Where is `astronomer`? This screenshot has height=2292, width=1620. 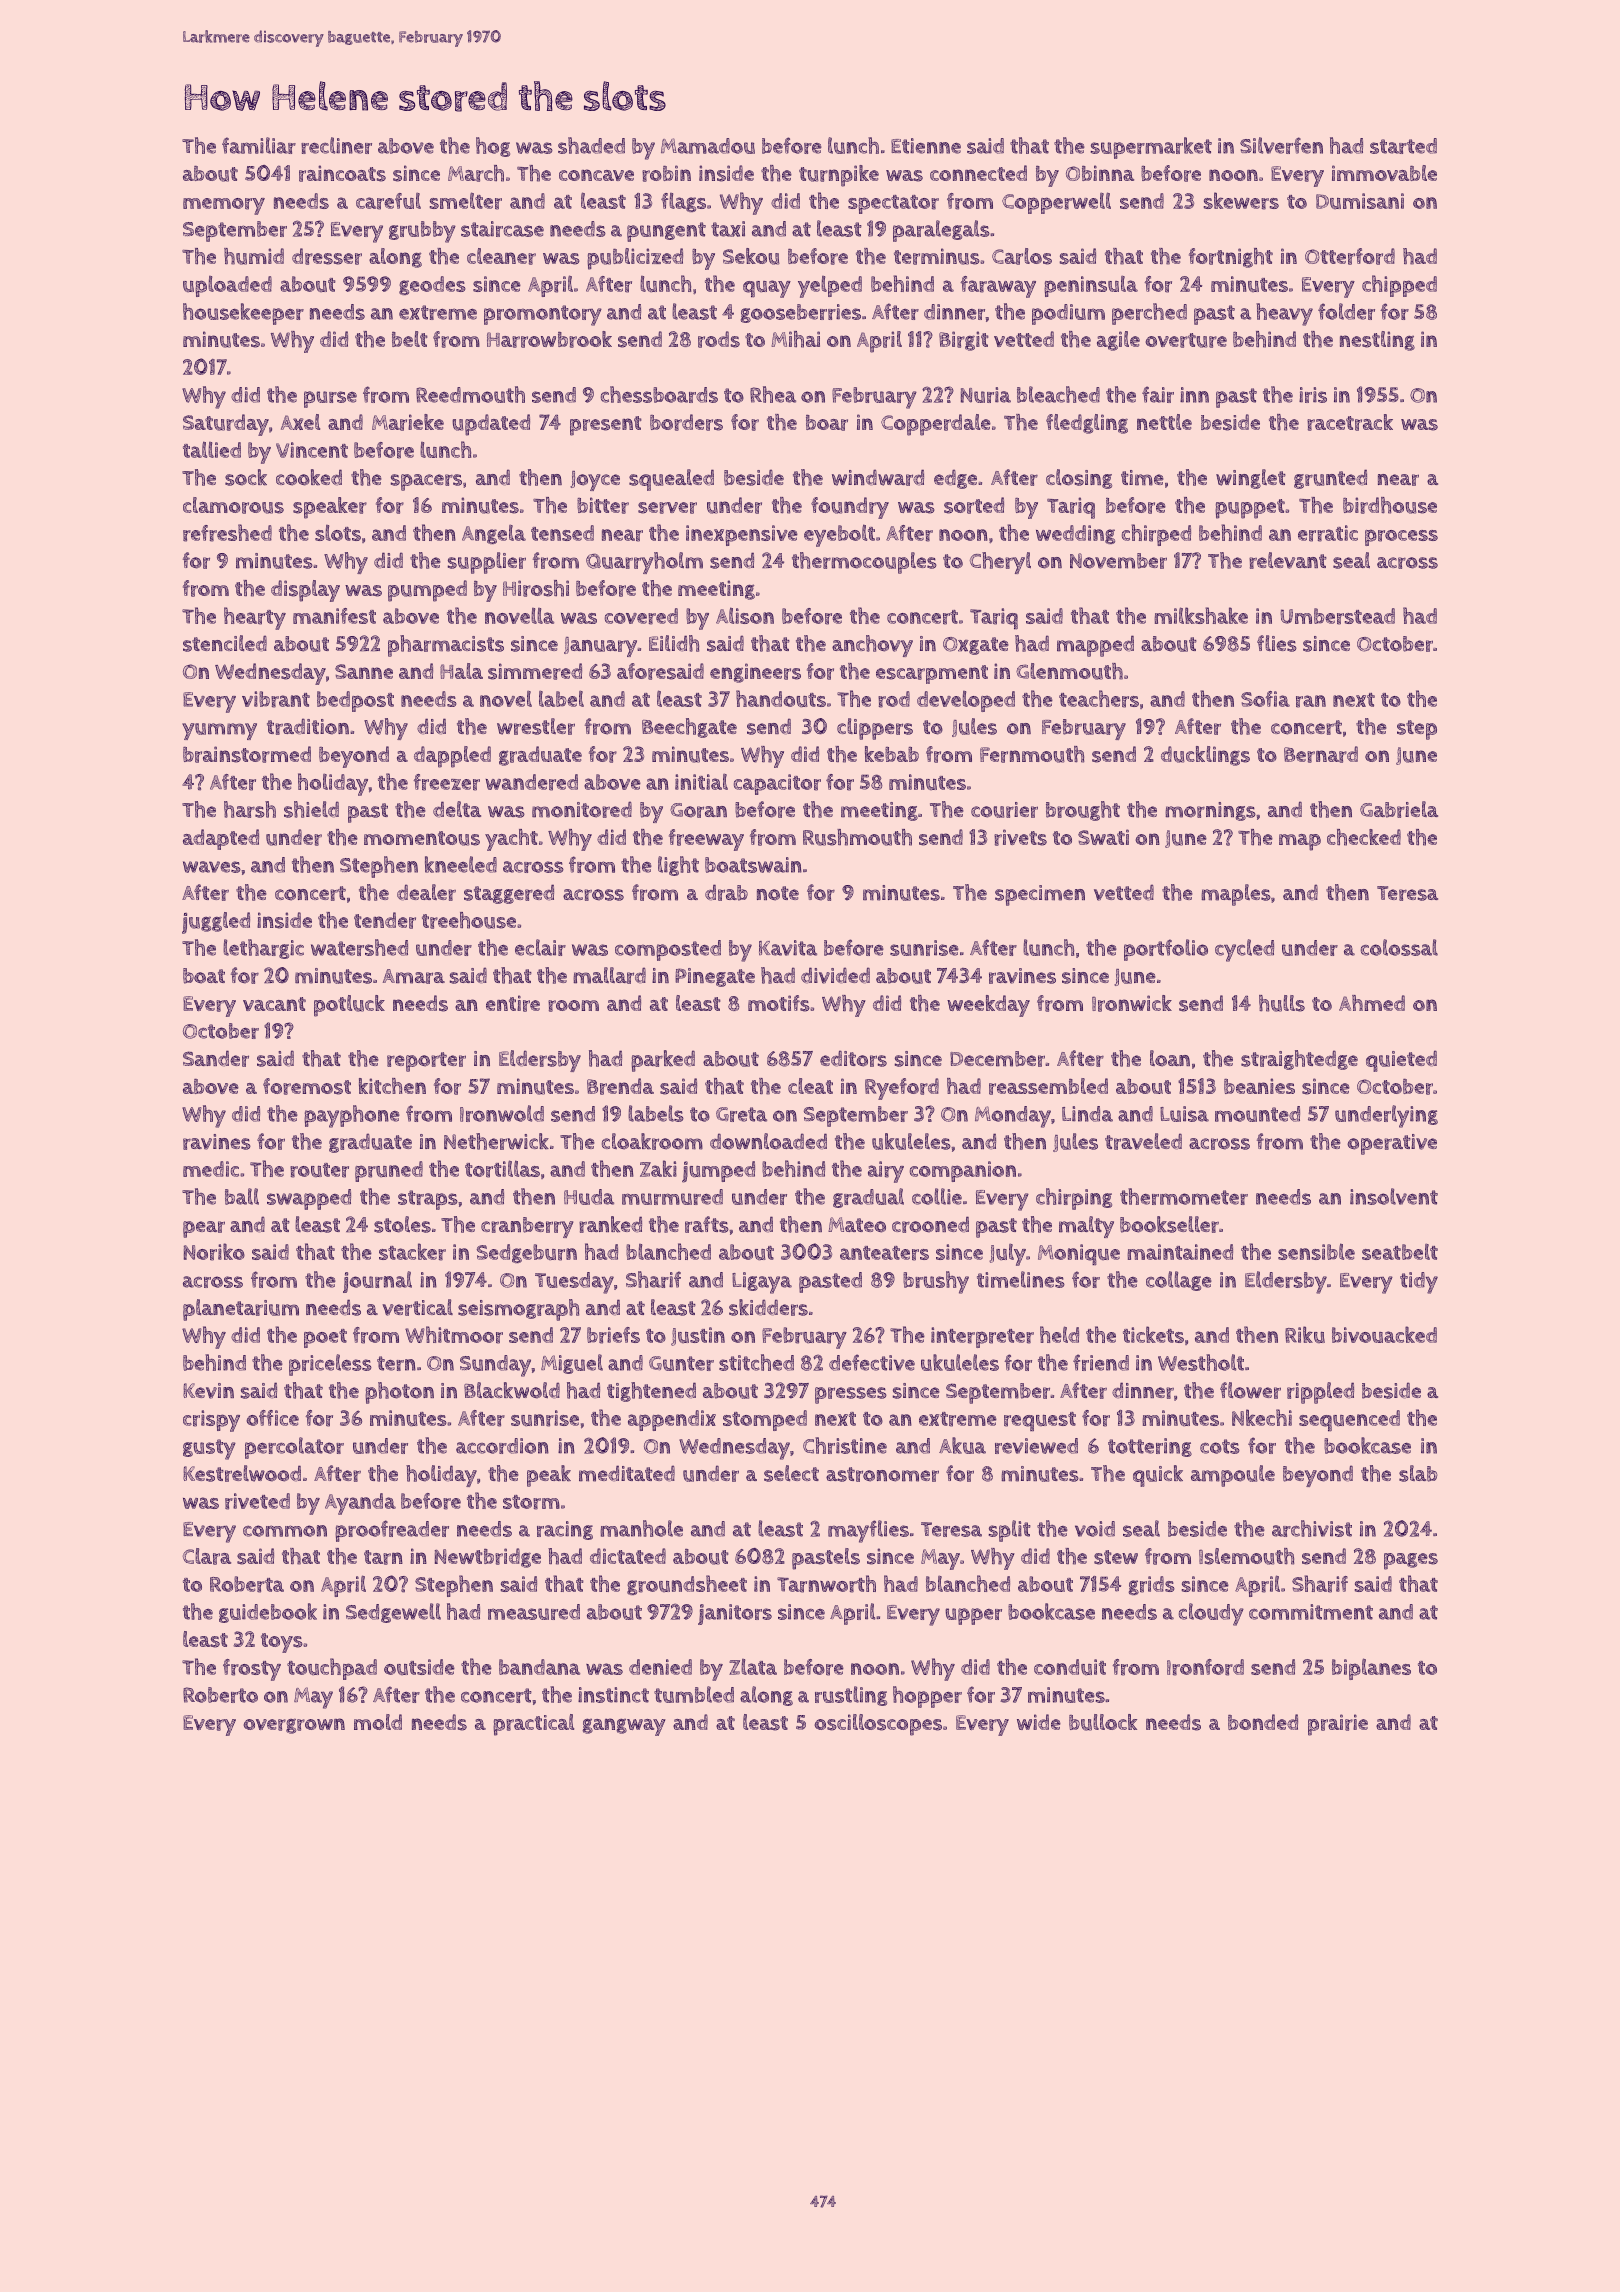
astronomer is located at coordinates (882, 1474).
